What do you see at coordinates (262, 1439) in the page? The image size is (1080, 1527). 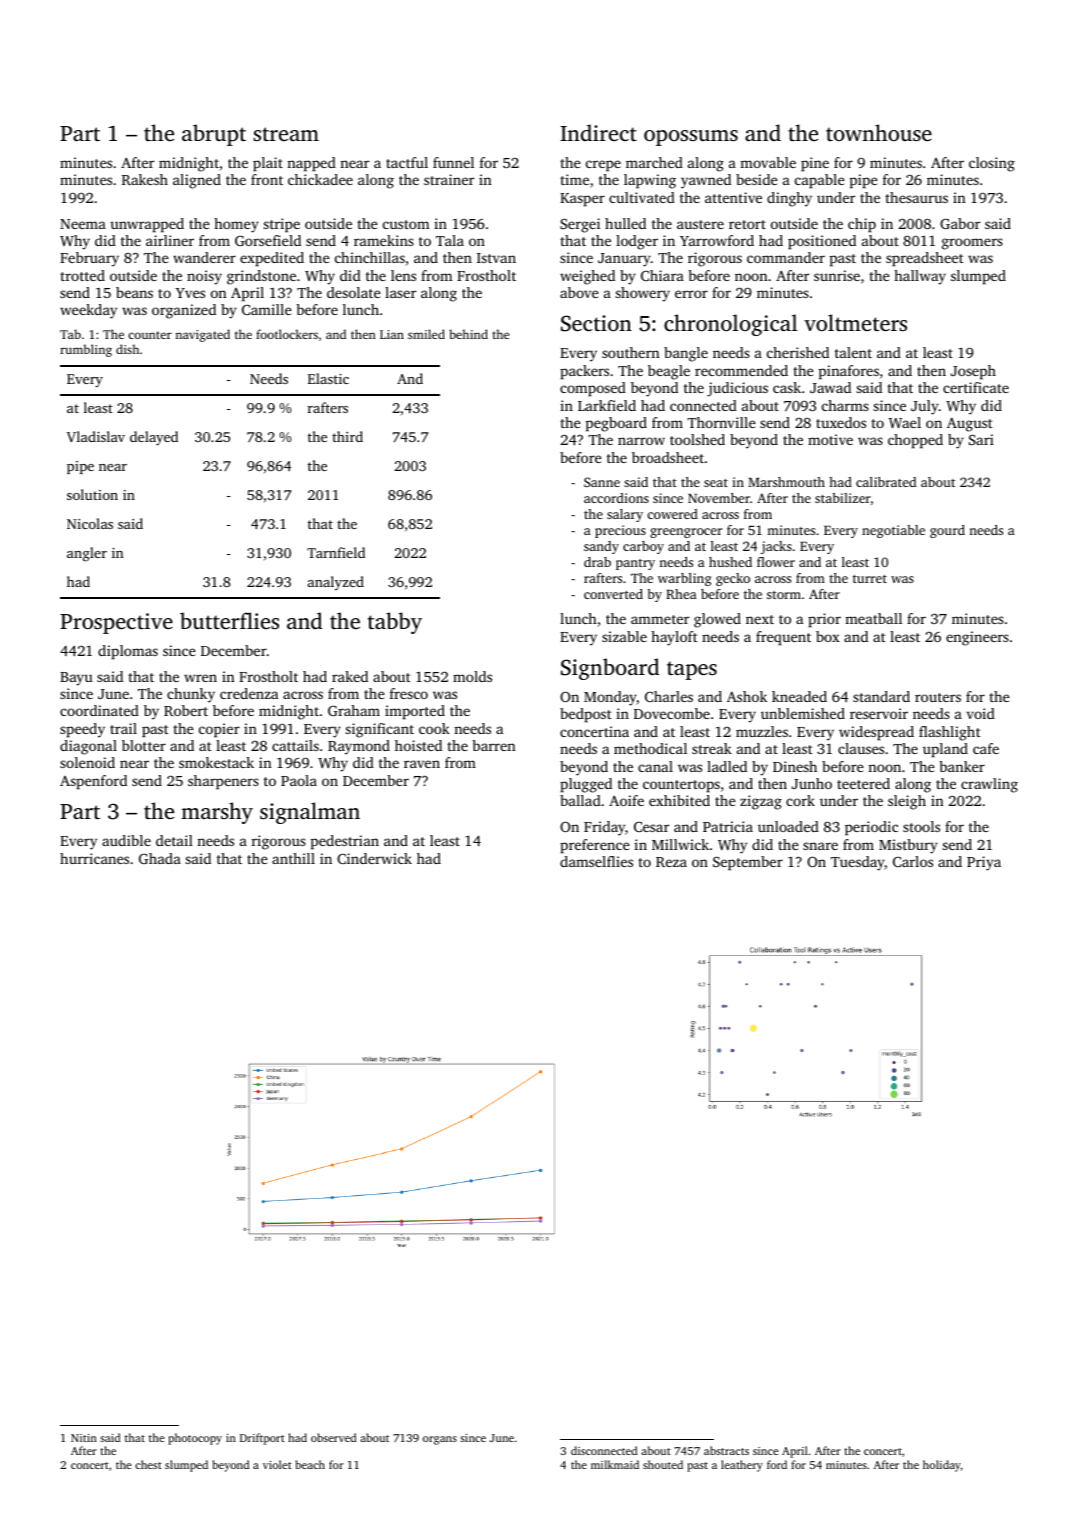 I see `Driftport` at bounding box center [262, 1439].
